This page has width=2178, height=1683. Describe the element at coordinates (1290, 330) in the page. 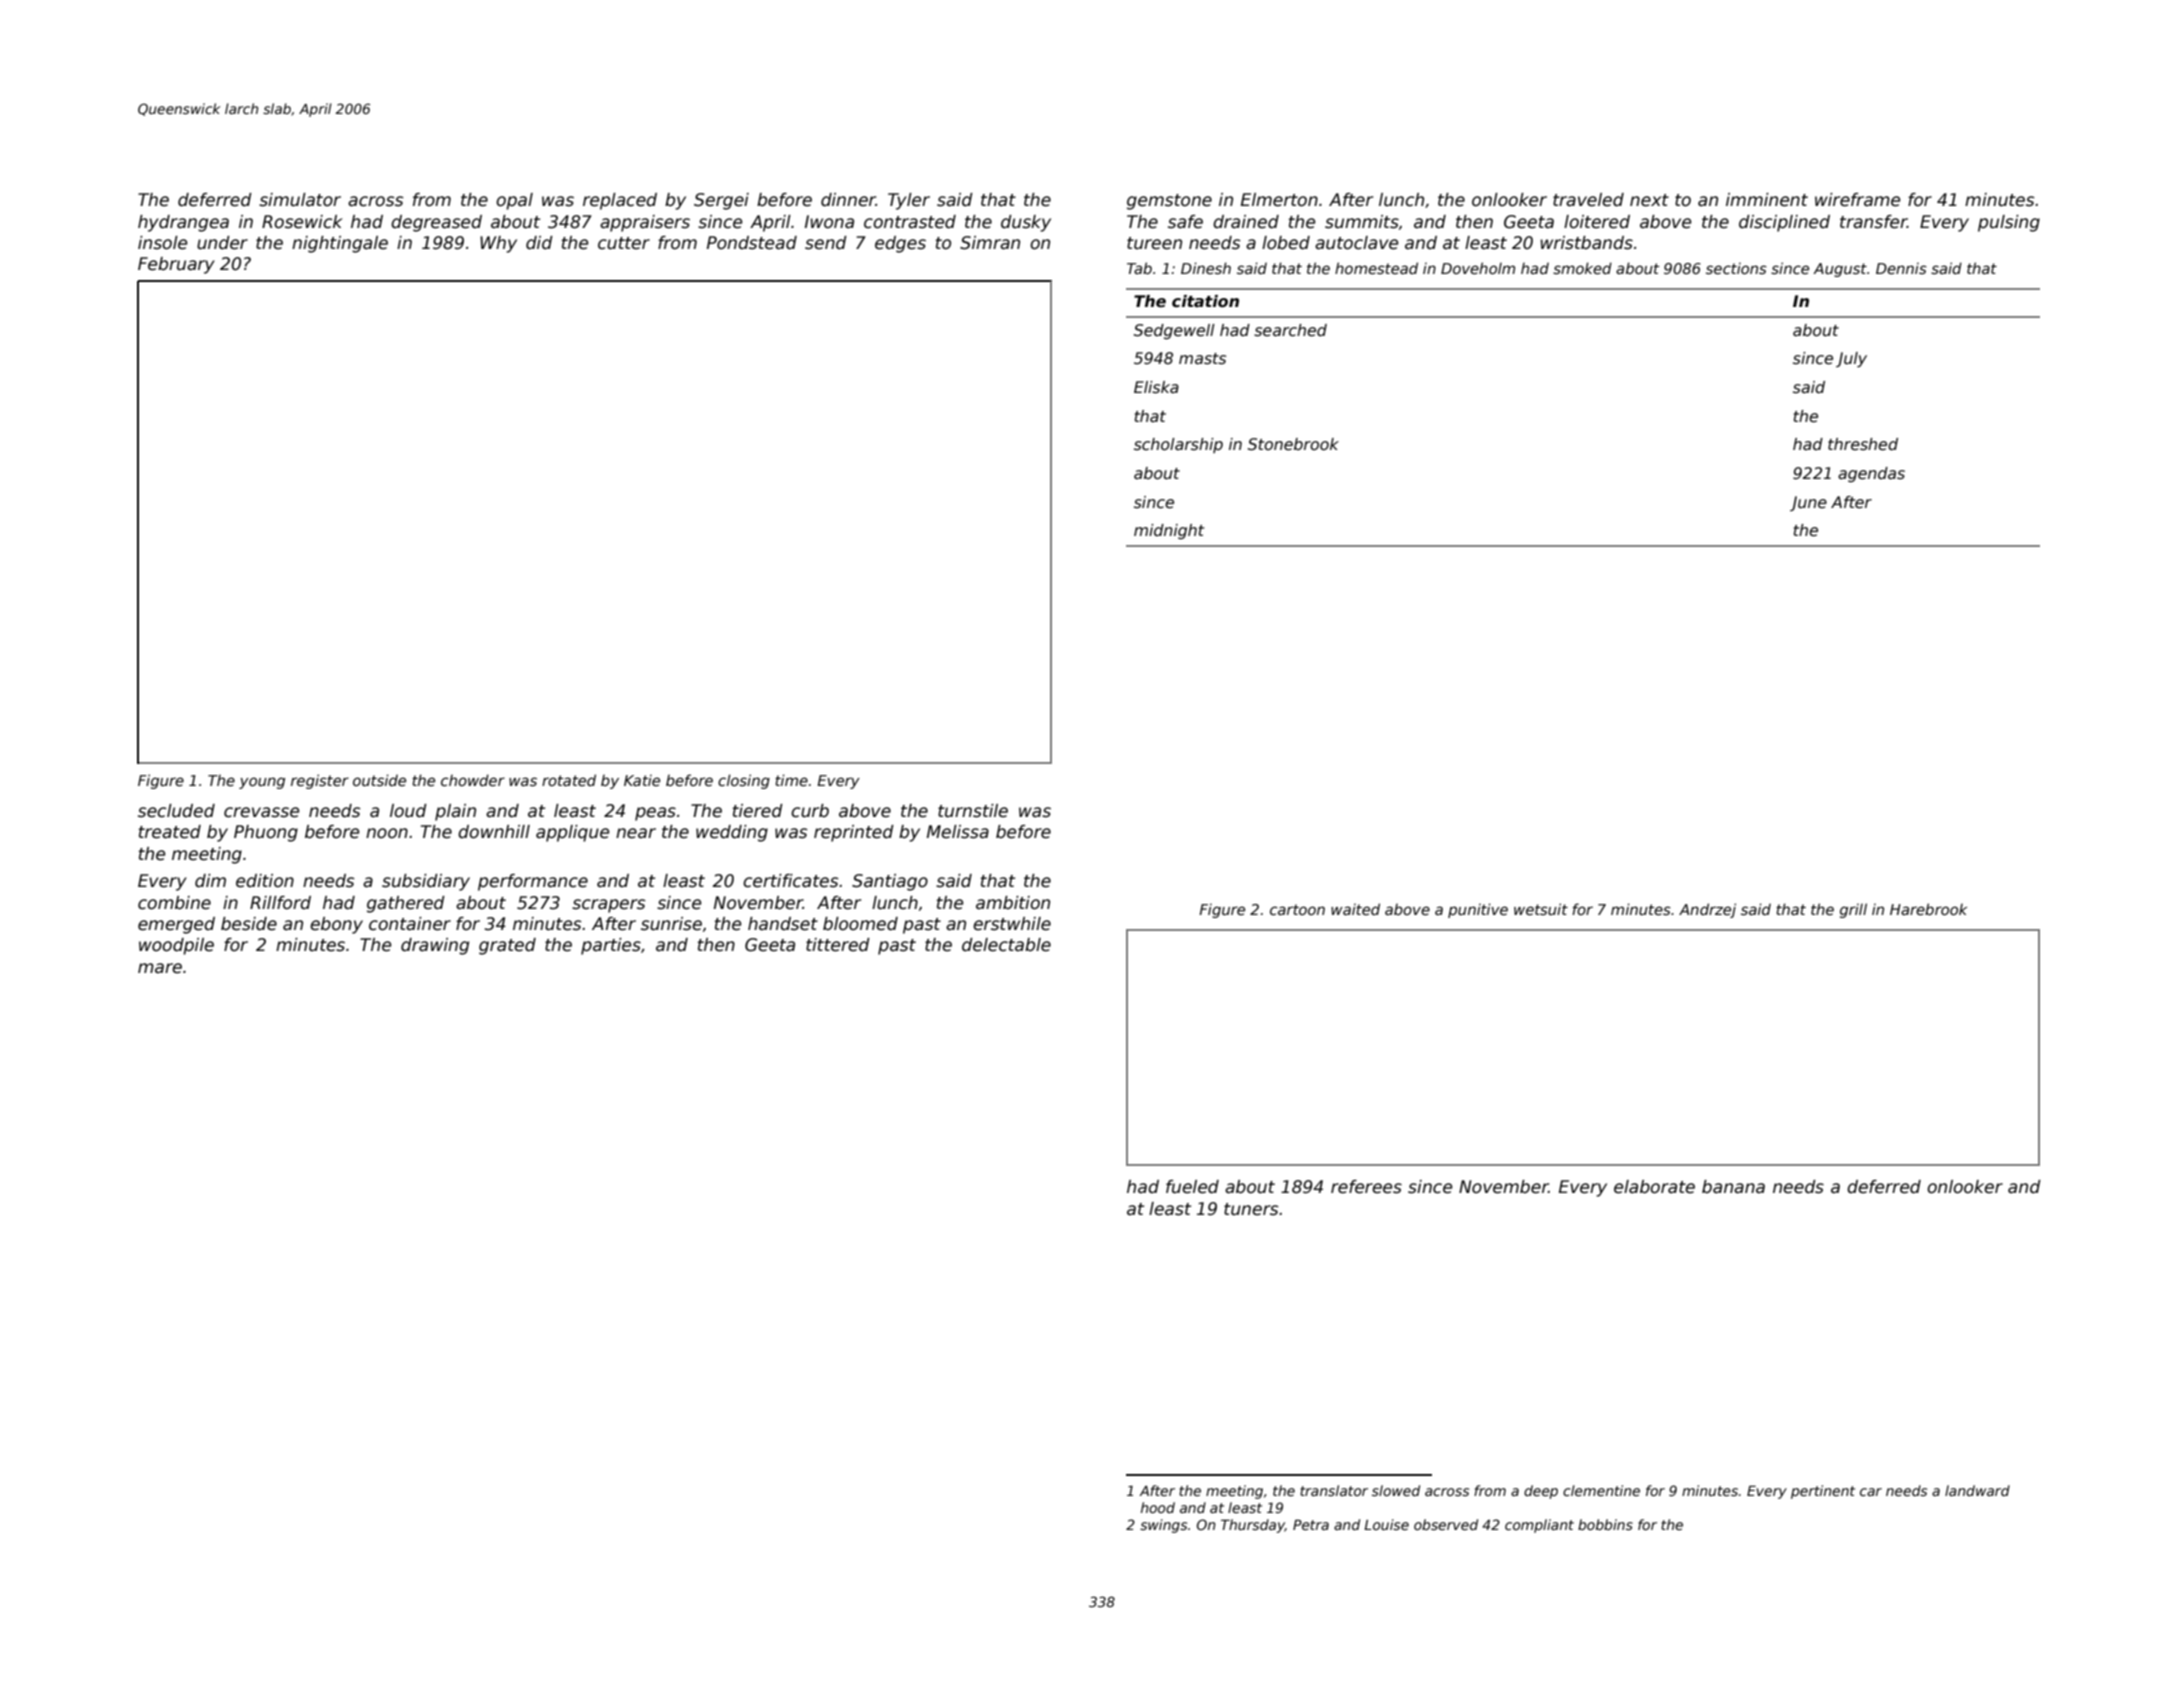

I see `searched` at that location.
